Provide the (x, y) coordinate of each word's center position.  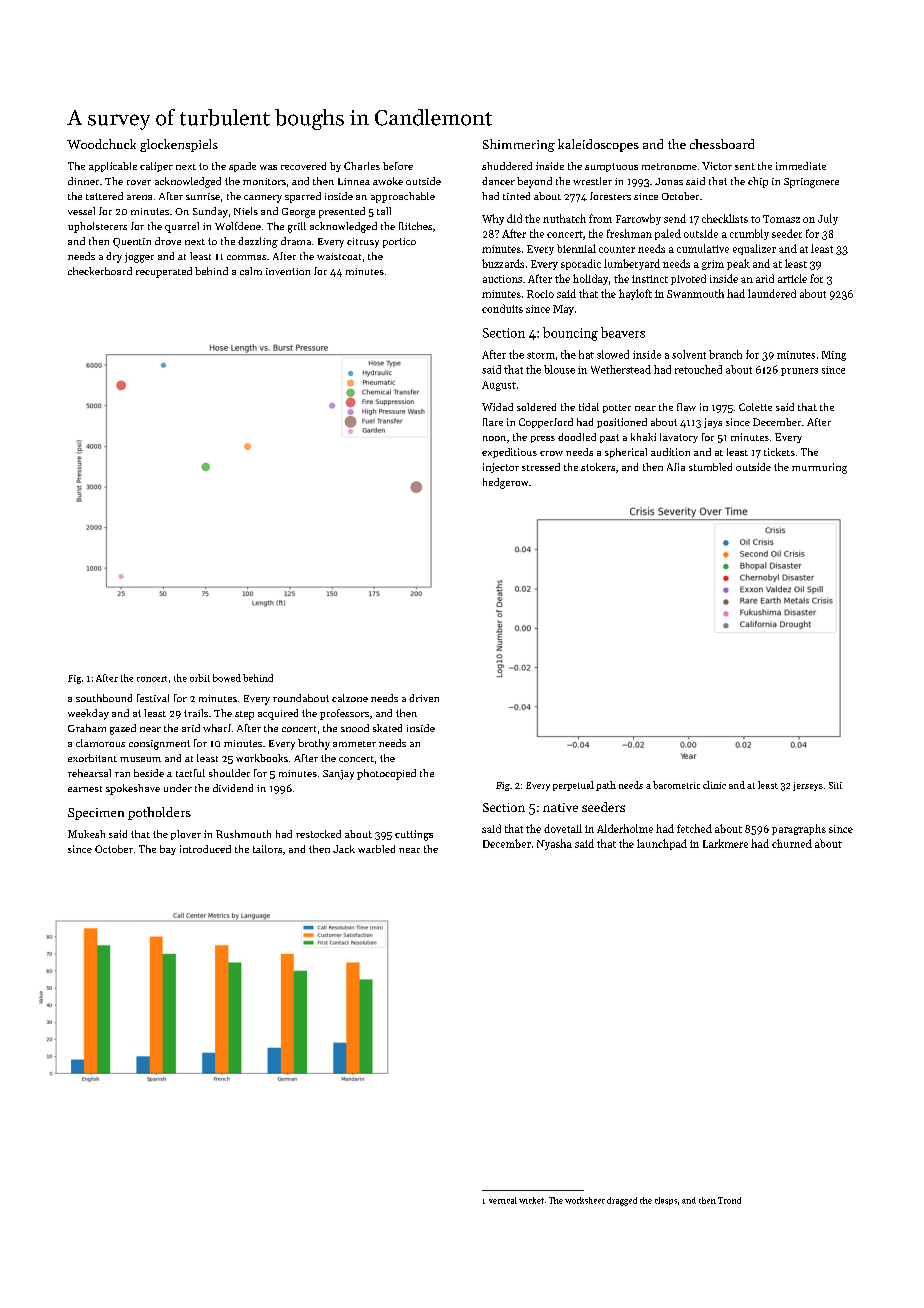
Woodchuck (101, 144)
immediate (801, 166)
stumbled (710, 467)
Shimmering (519, 145)
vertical (503, 1200)
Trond (729, 1200)
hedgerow (505, 483)
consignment (159, 745)
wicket (531, 1200)
